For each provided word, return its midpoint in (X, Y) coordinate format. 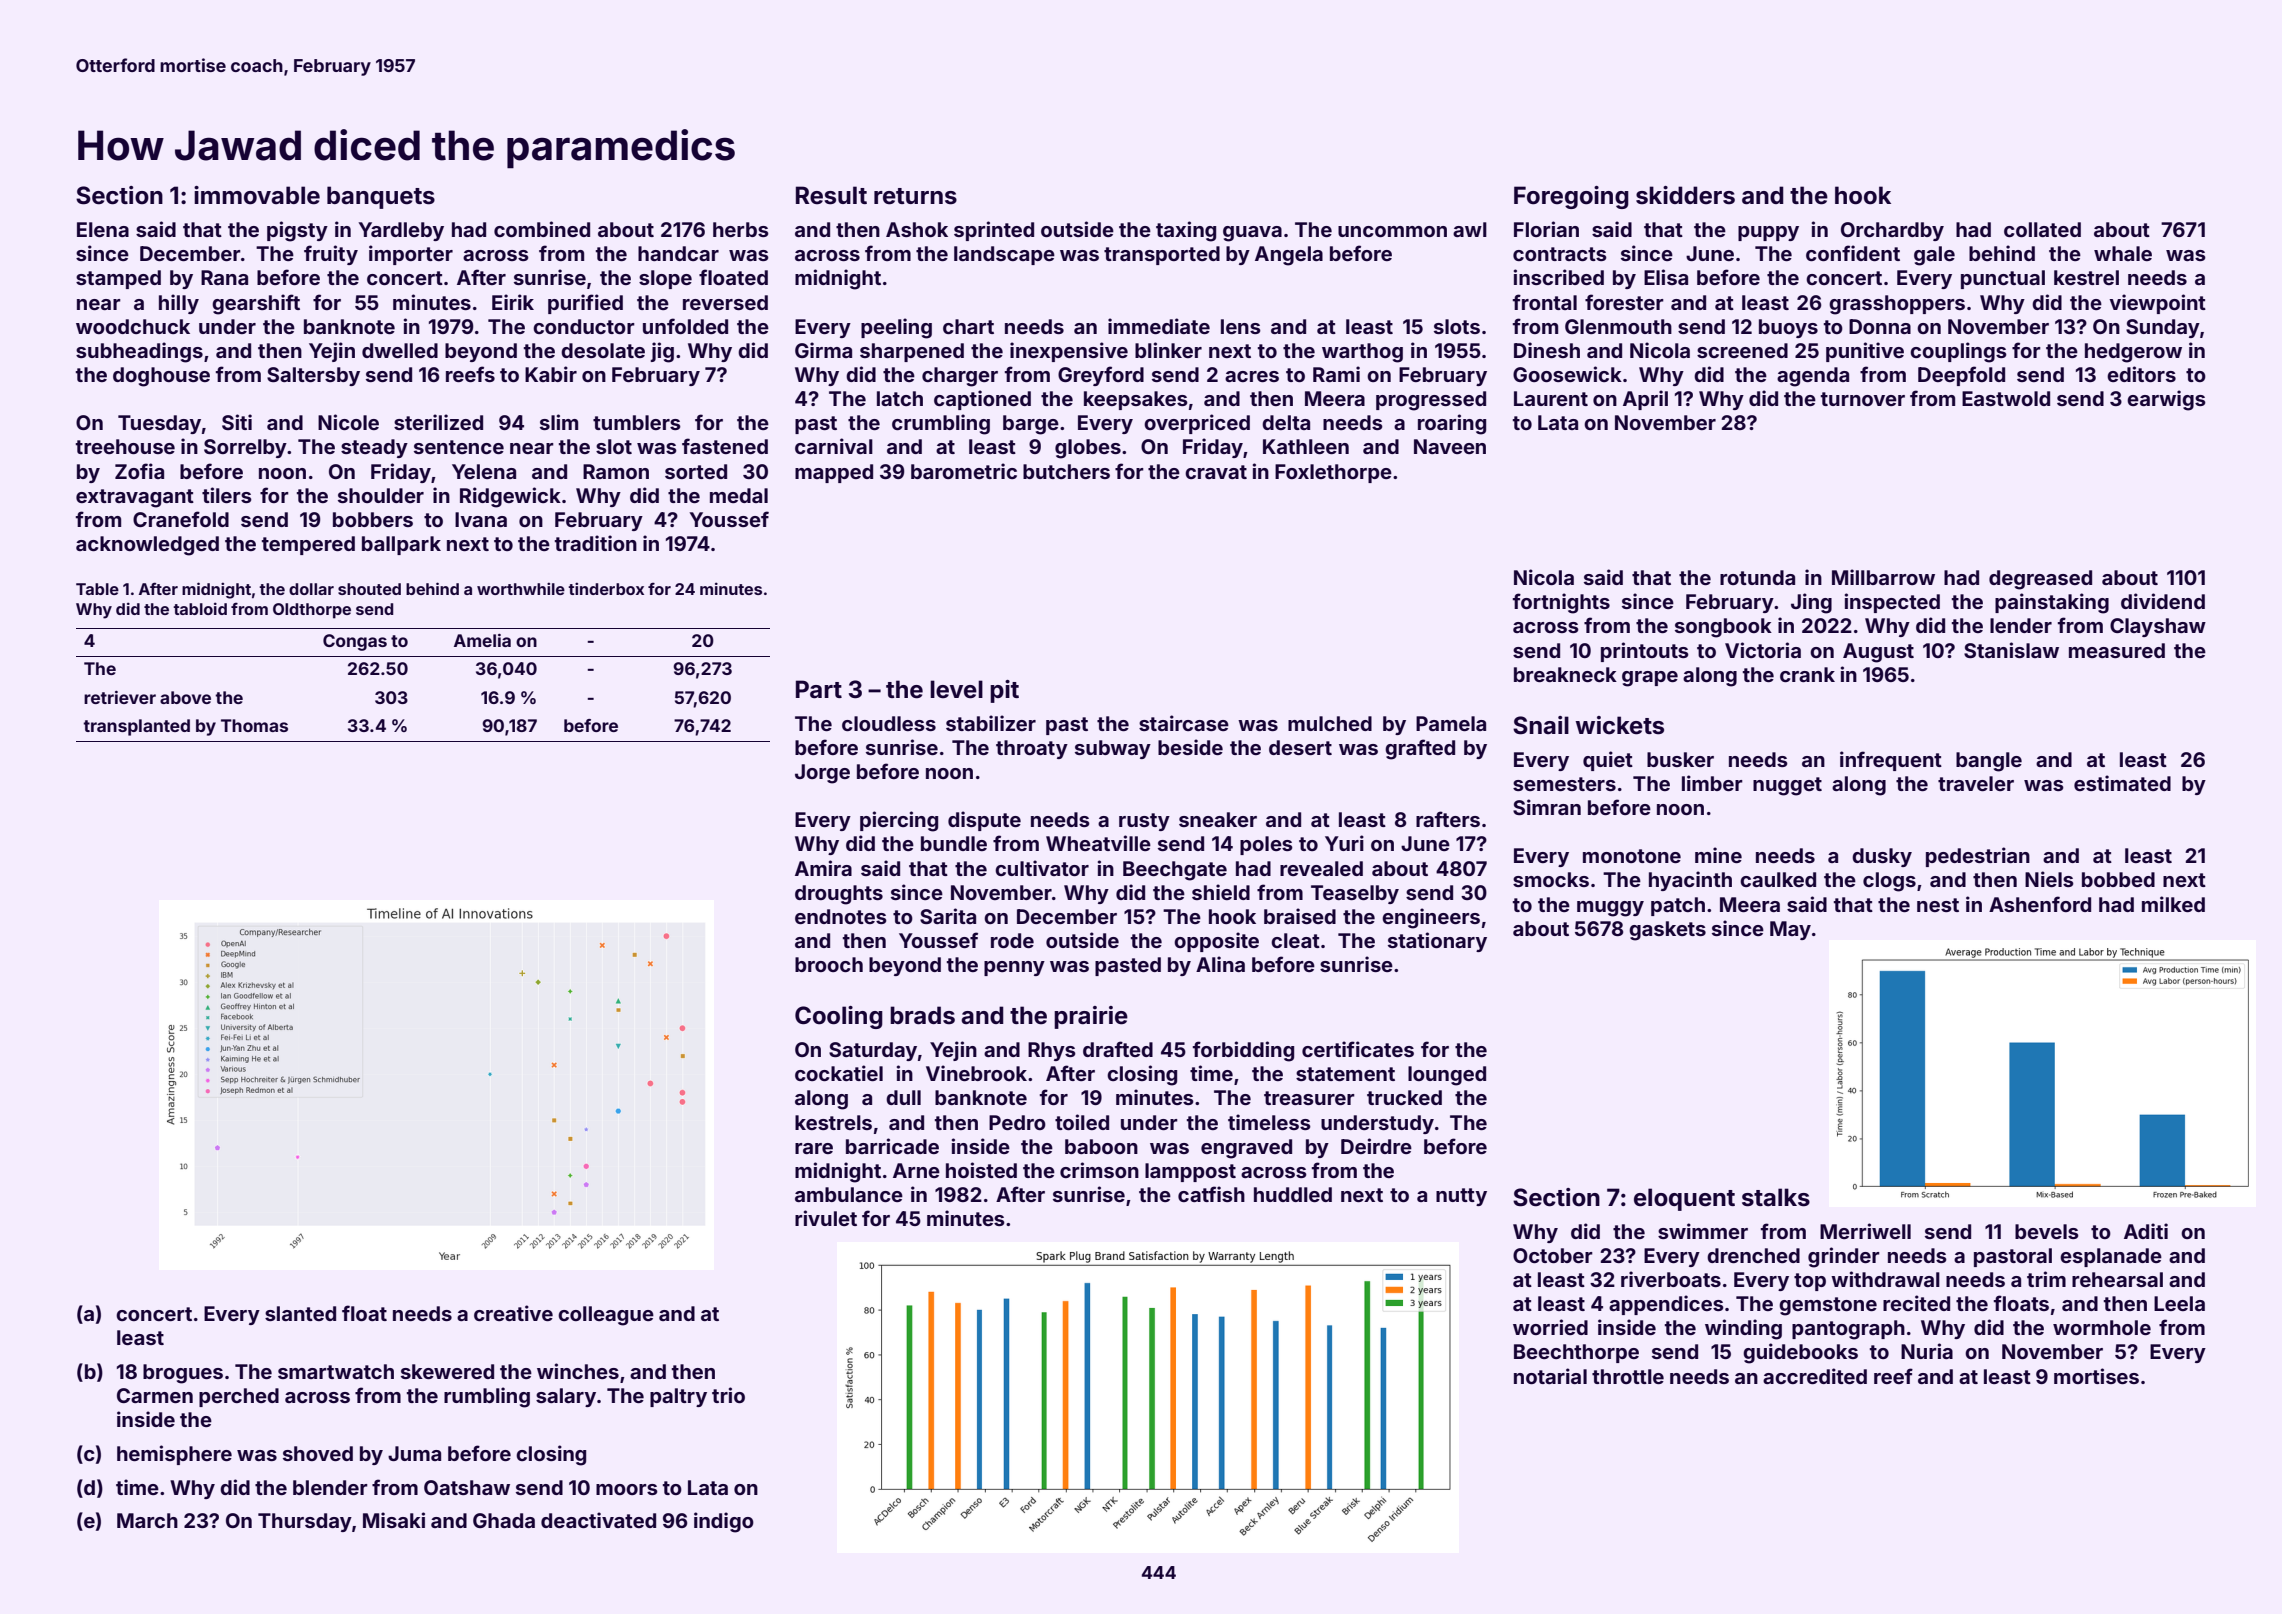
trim (2046, 1279)
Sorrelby (245, 448)
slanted (300, 1313)
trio (728, 1395)
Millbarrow (1883, 577)
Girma (823, 350)
